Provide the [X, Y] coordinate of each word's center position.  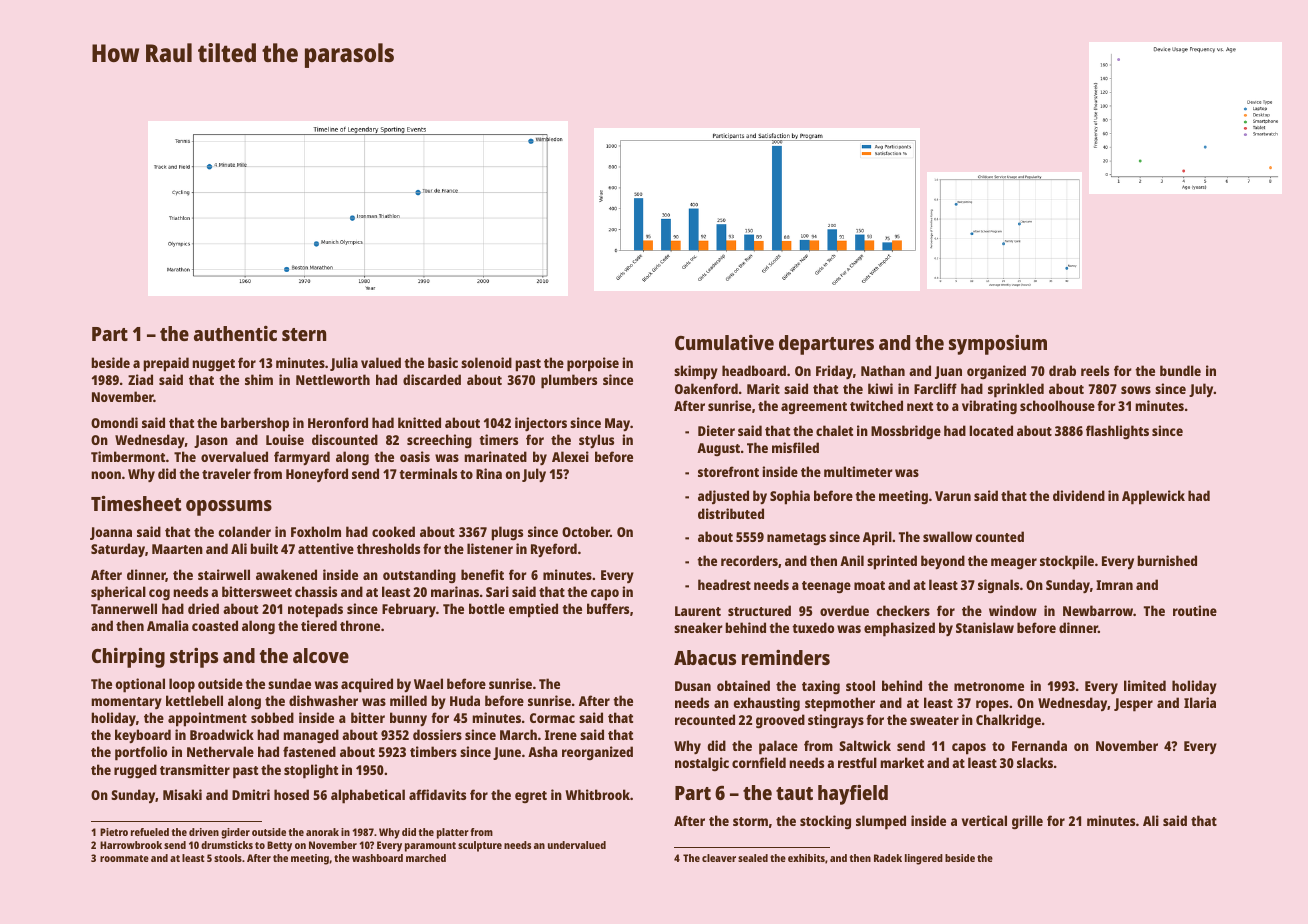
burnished [1167, 560]
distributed [731, 513]
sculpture [480, 846]
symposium [998, 345]
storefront [728, 471]
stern [304, 334]
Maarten [177, 549]
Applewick [1153, 497]
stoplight [311, 771]
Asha [543, 751]
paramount [430, 847]
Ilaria [1200, 702]
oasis [415, 456]
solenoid [486, 362]
